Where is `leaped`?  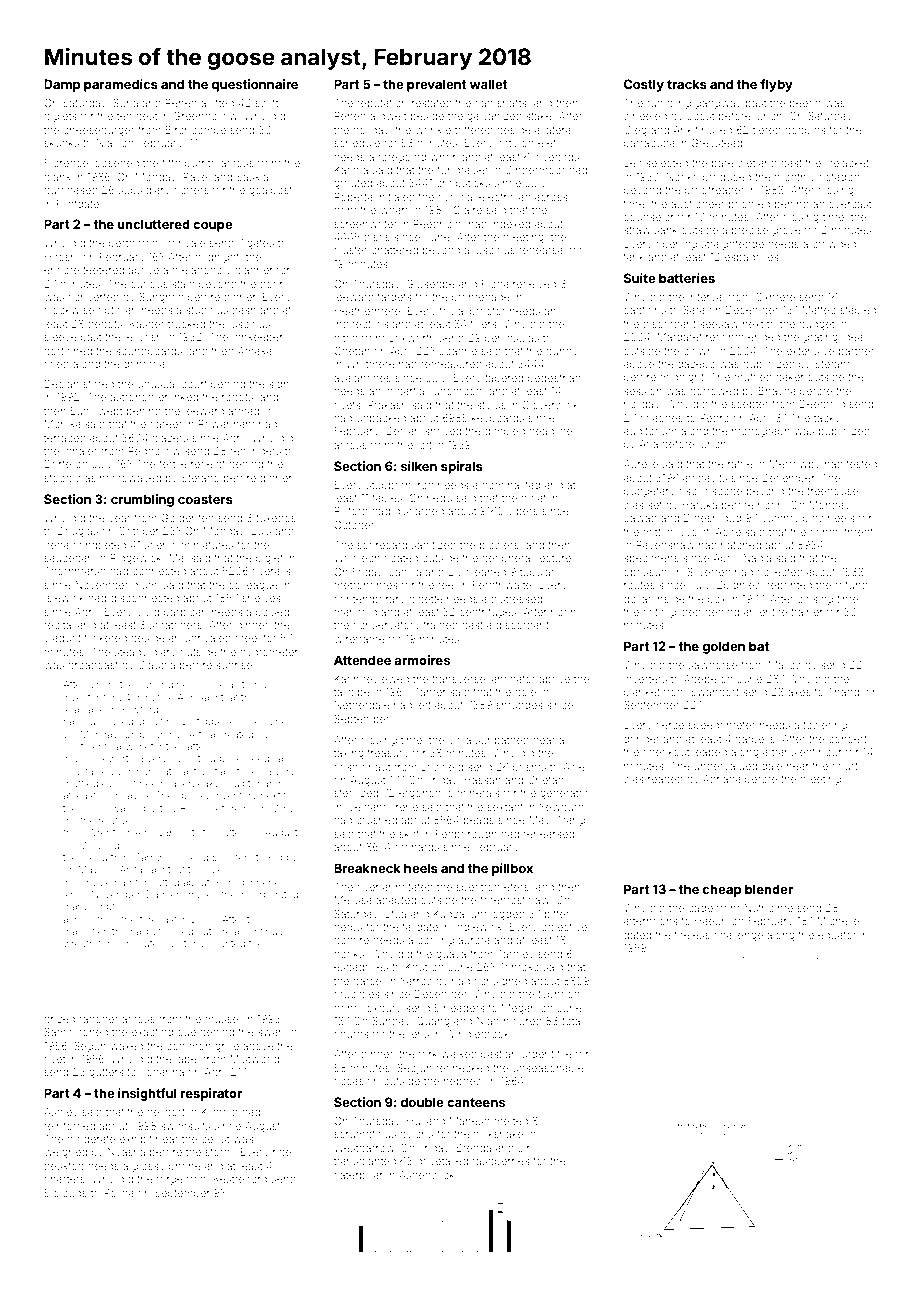 leaped is located at coordinates (710, 753).
